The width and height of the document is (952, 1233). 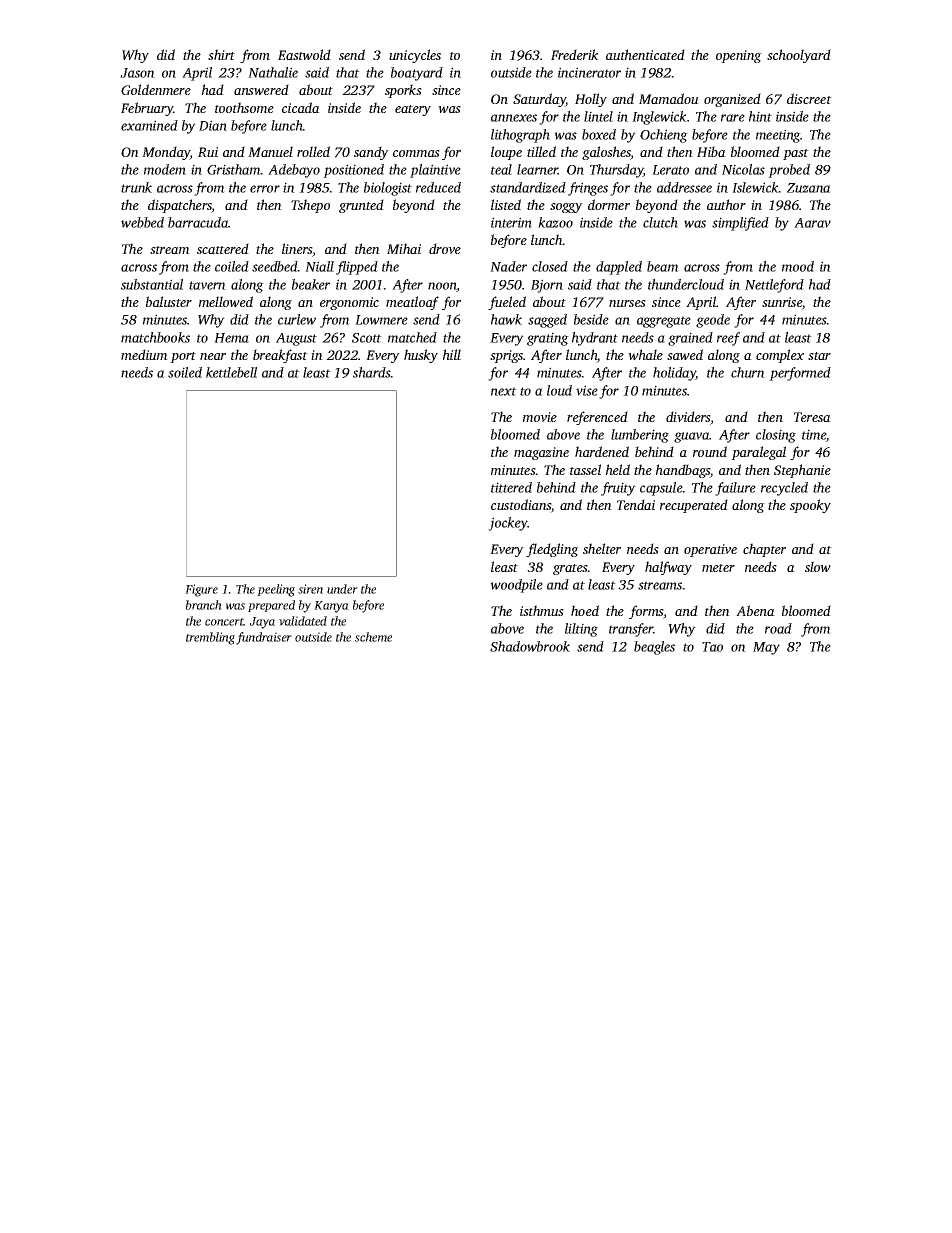 What do you see at coordinates (381, 320) in the document?
I see `Lowmere` at bounding box center [381, 320].
